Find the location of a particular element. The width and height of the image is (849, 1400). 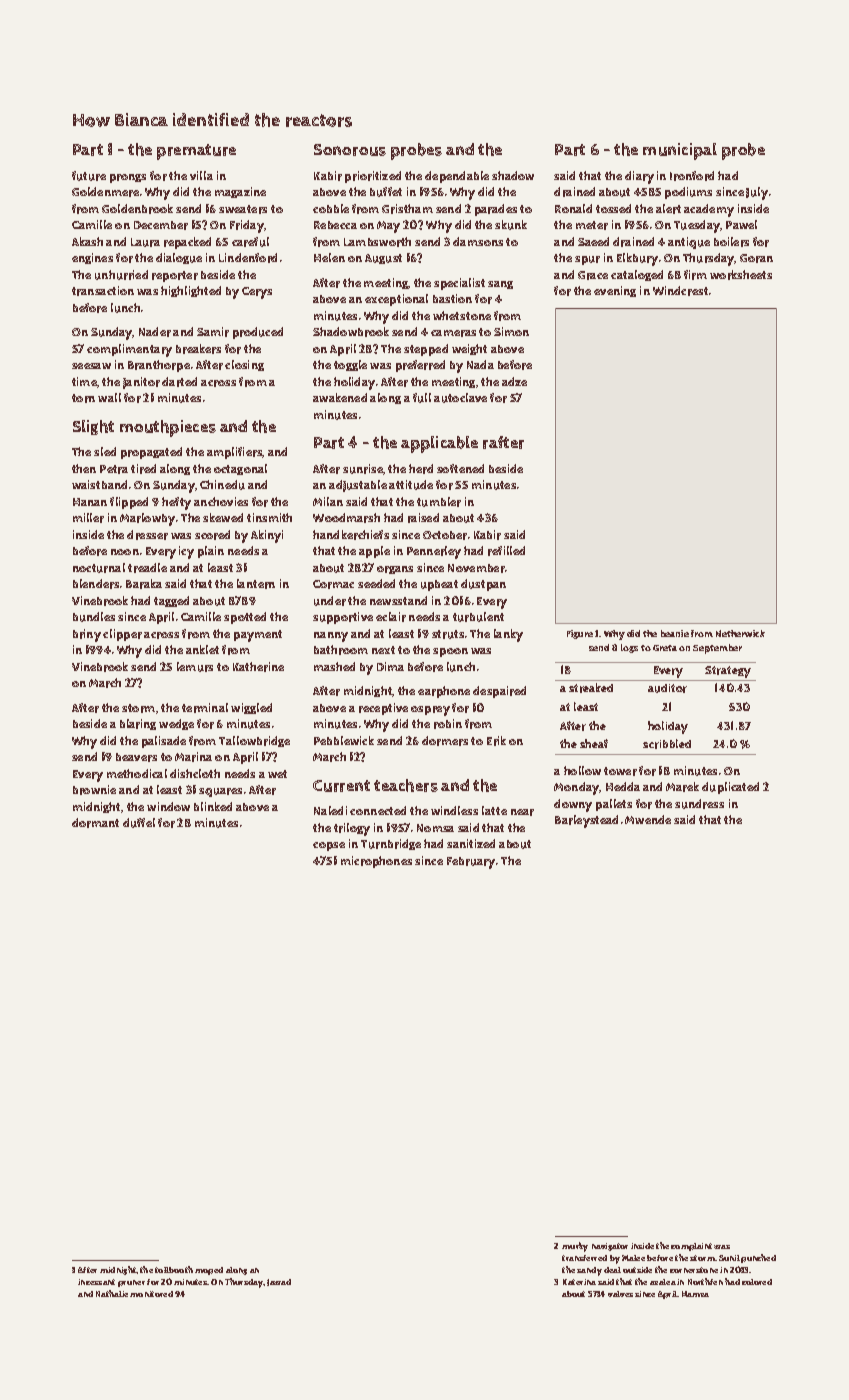

tollbooth is located at coordinates (174, 1269).
